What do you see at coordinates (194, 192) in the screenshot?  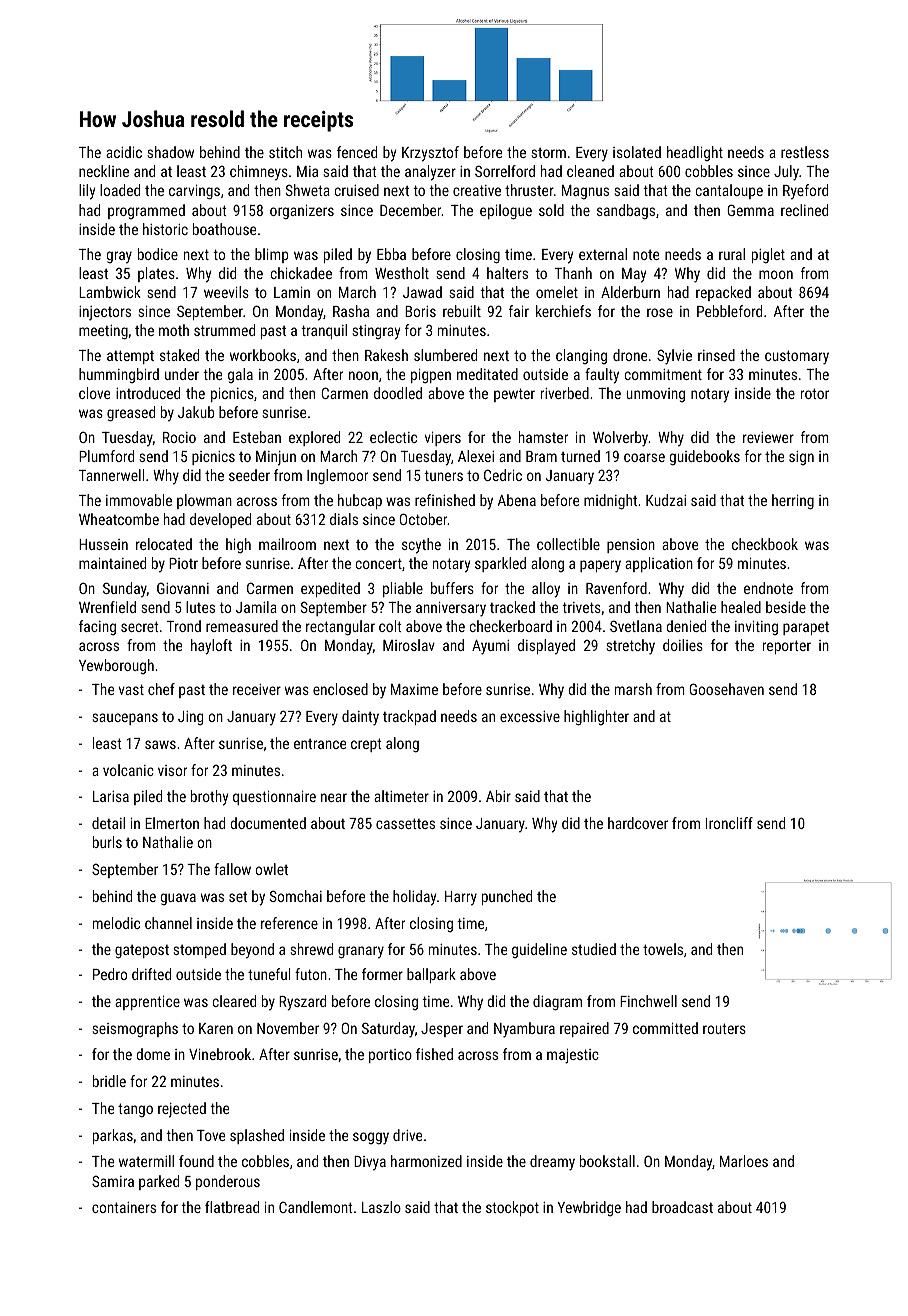 I see `carvings` at bounding box center [194, 192].
